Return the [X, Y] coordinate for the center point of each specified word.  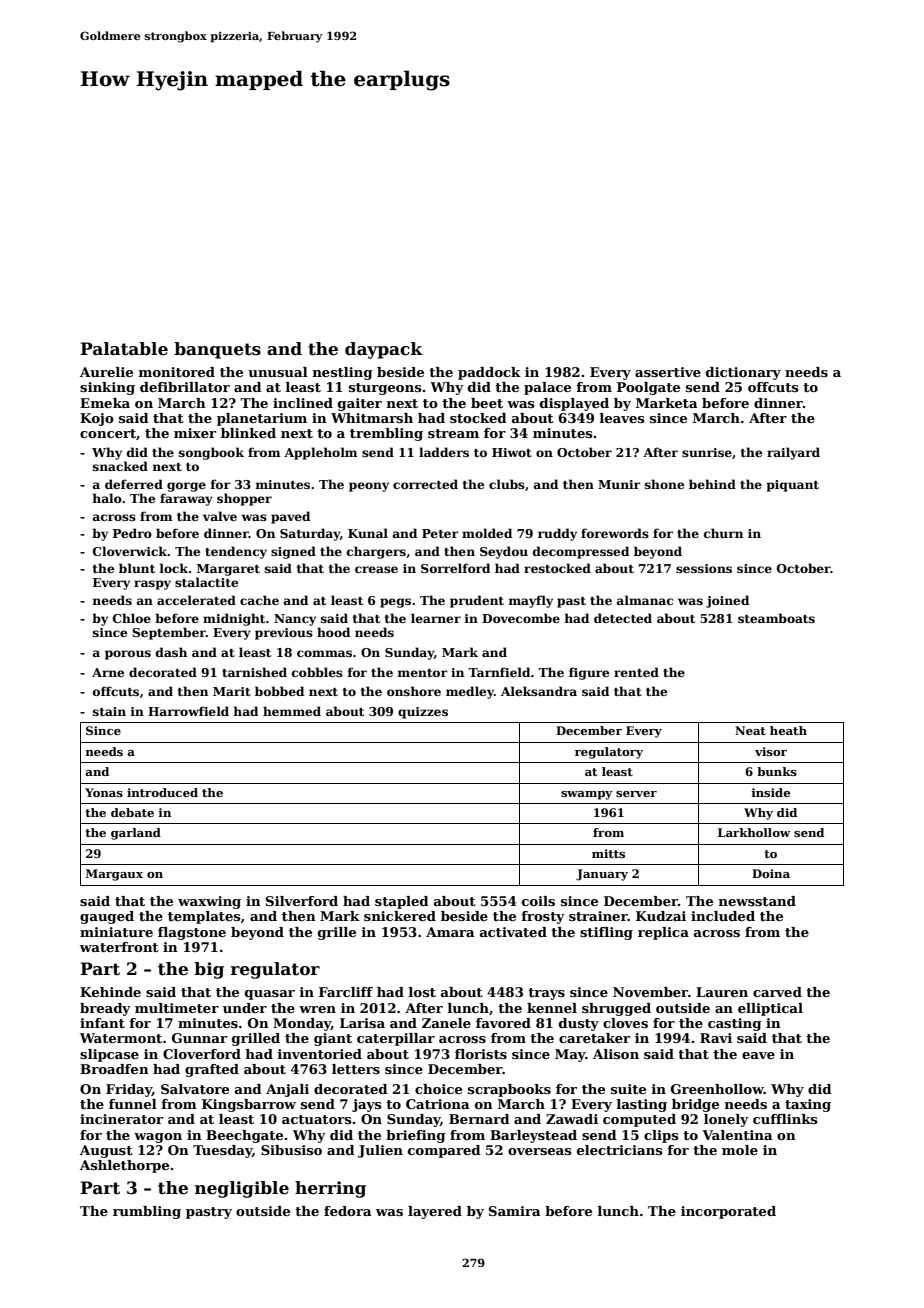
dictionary [743, 373]
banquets [217, 350]
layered [435, 1212]
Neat [750, 730]
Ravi [716, 1038]
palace [547, 388]
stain [109, 711]
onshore [414, 691]
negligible [242, 1189]
